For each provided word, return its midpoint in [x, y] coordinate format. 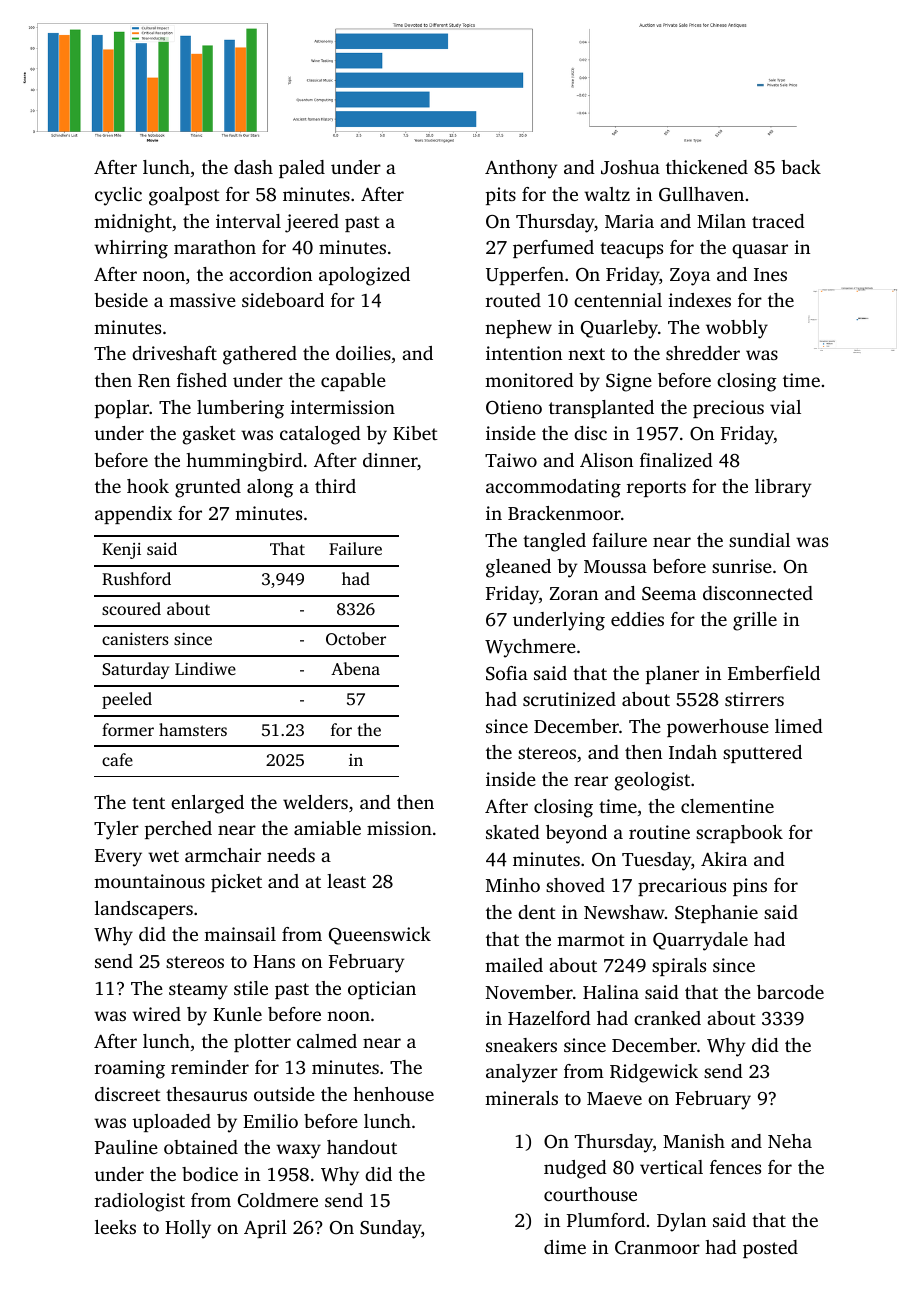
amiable [327, 828]
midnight [133, 223]
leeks [115, 1227]
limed [799, 726]
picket [236, 883]
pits [501, 196]
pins [750, 887]
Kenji [121, 551]
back [801, 167]
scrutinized [569, 699]
